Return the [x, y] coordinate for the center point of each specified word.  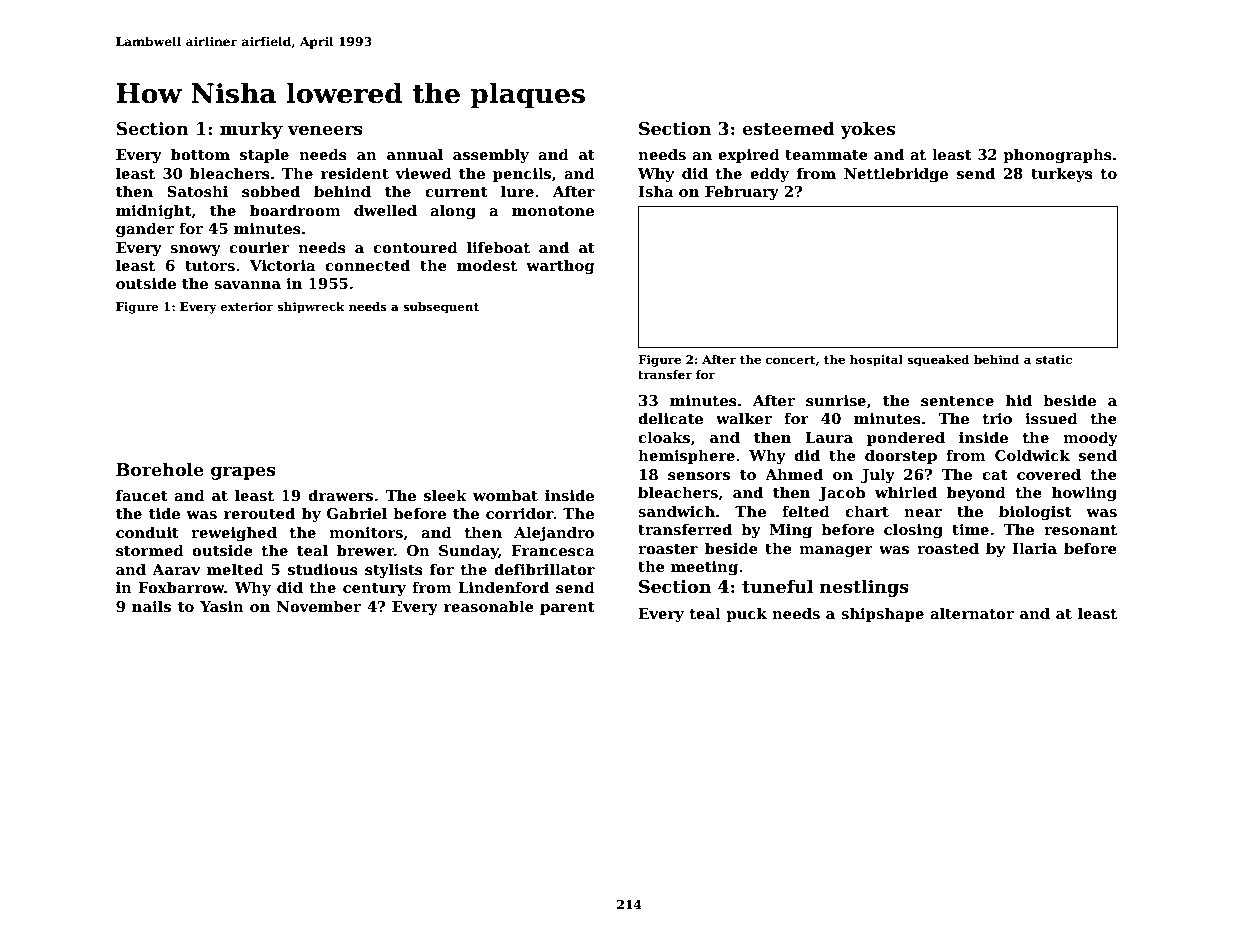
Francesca [553, 550]
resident [355, 173]
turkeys [1062, 174]
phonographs [1057, 155]
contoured [415, 247]
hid [1019, 400]
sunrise [836, 400]
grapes [243, 473]
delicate [670, 418]
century [374, 589]
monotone [553, 211]
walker [744, 418]
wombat [505, 495]
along [453, 211]
